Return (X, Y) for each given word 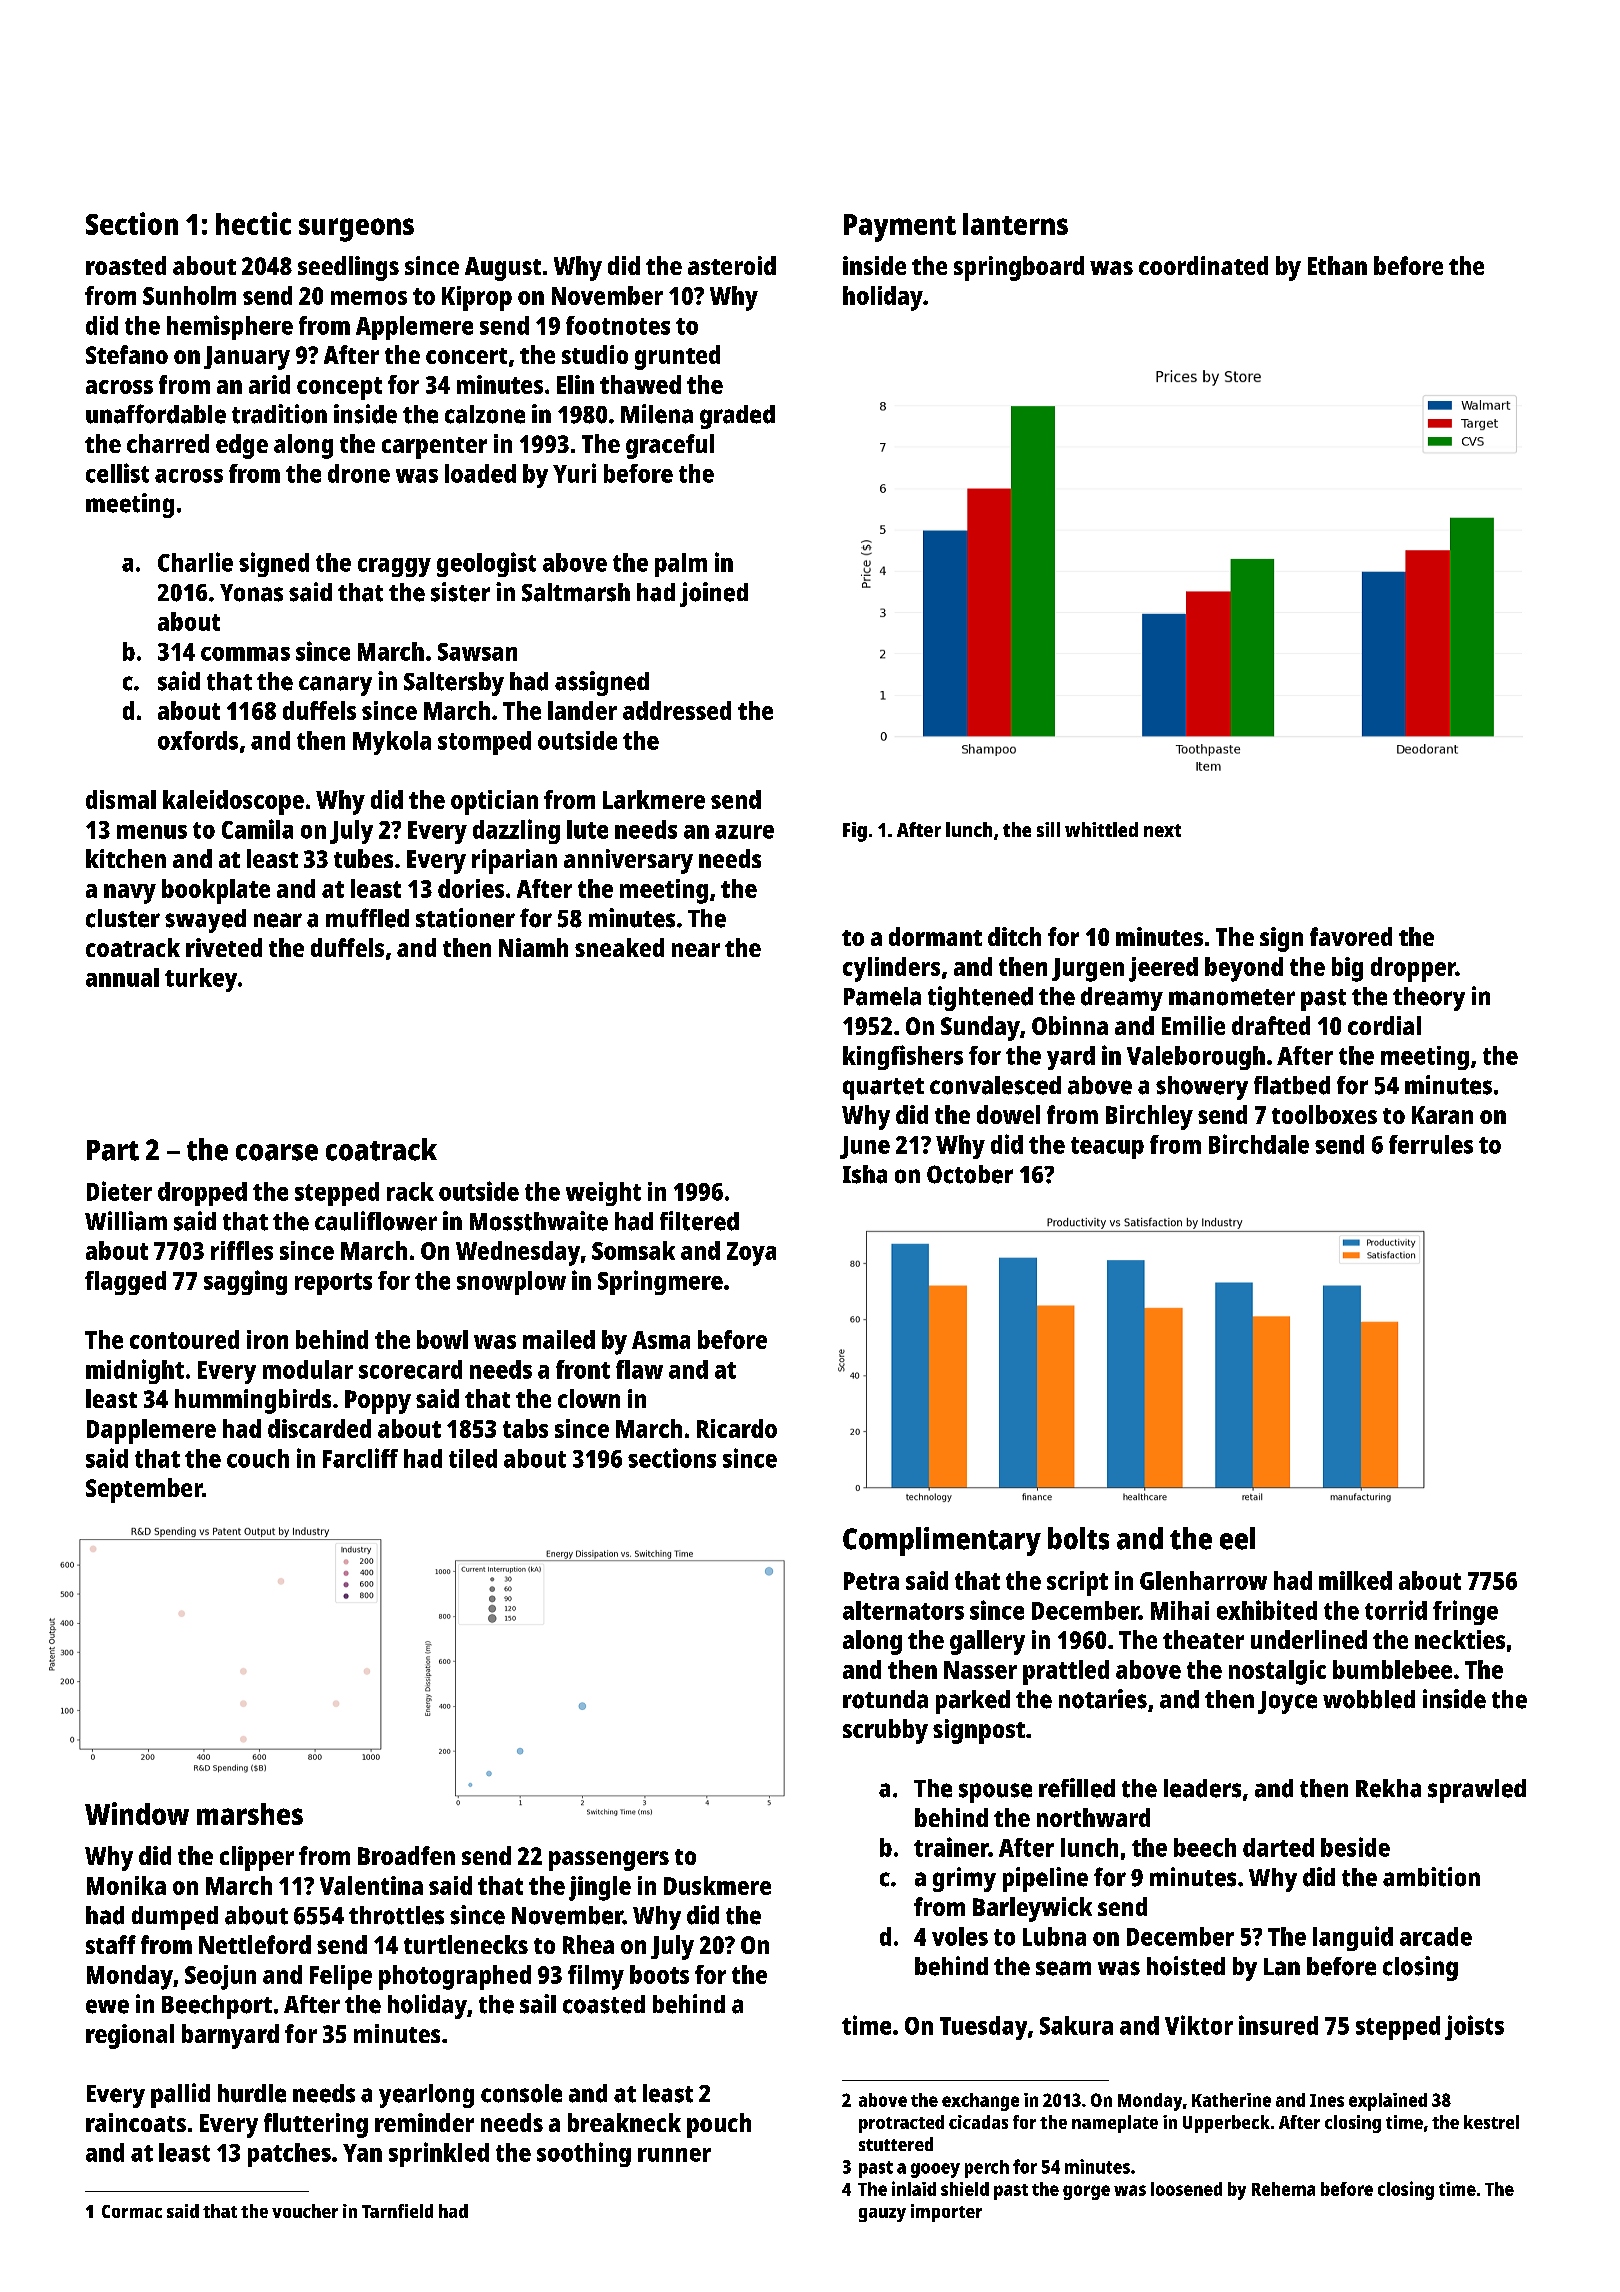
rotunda (885, 1699)
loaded (480, 473)
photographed (455, 1977)
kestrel (1491, 2122)
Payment (900, 228)
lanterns (1015, 224)
